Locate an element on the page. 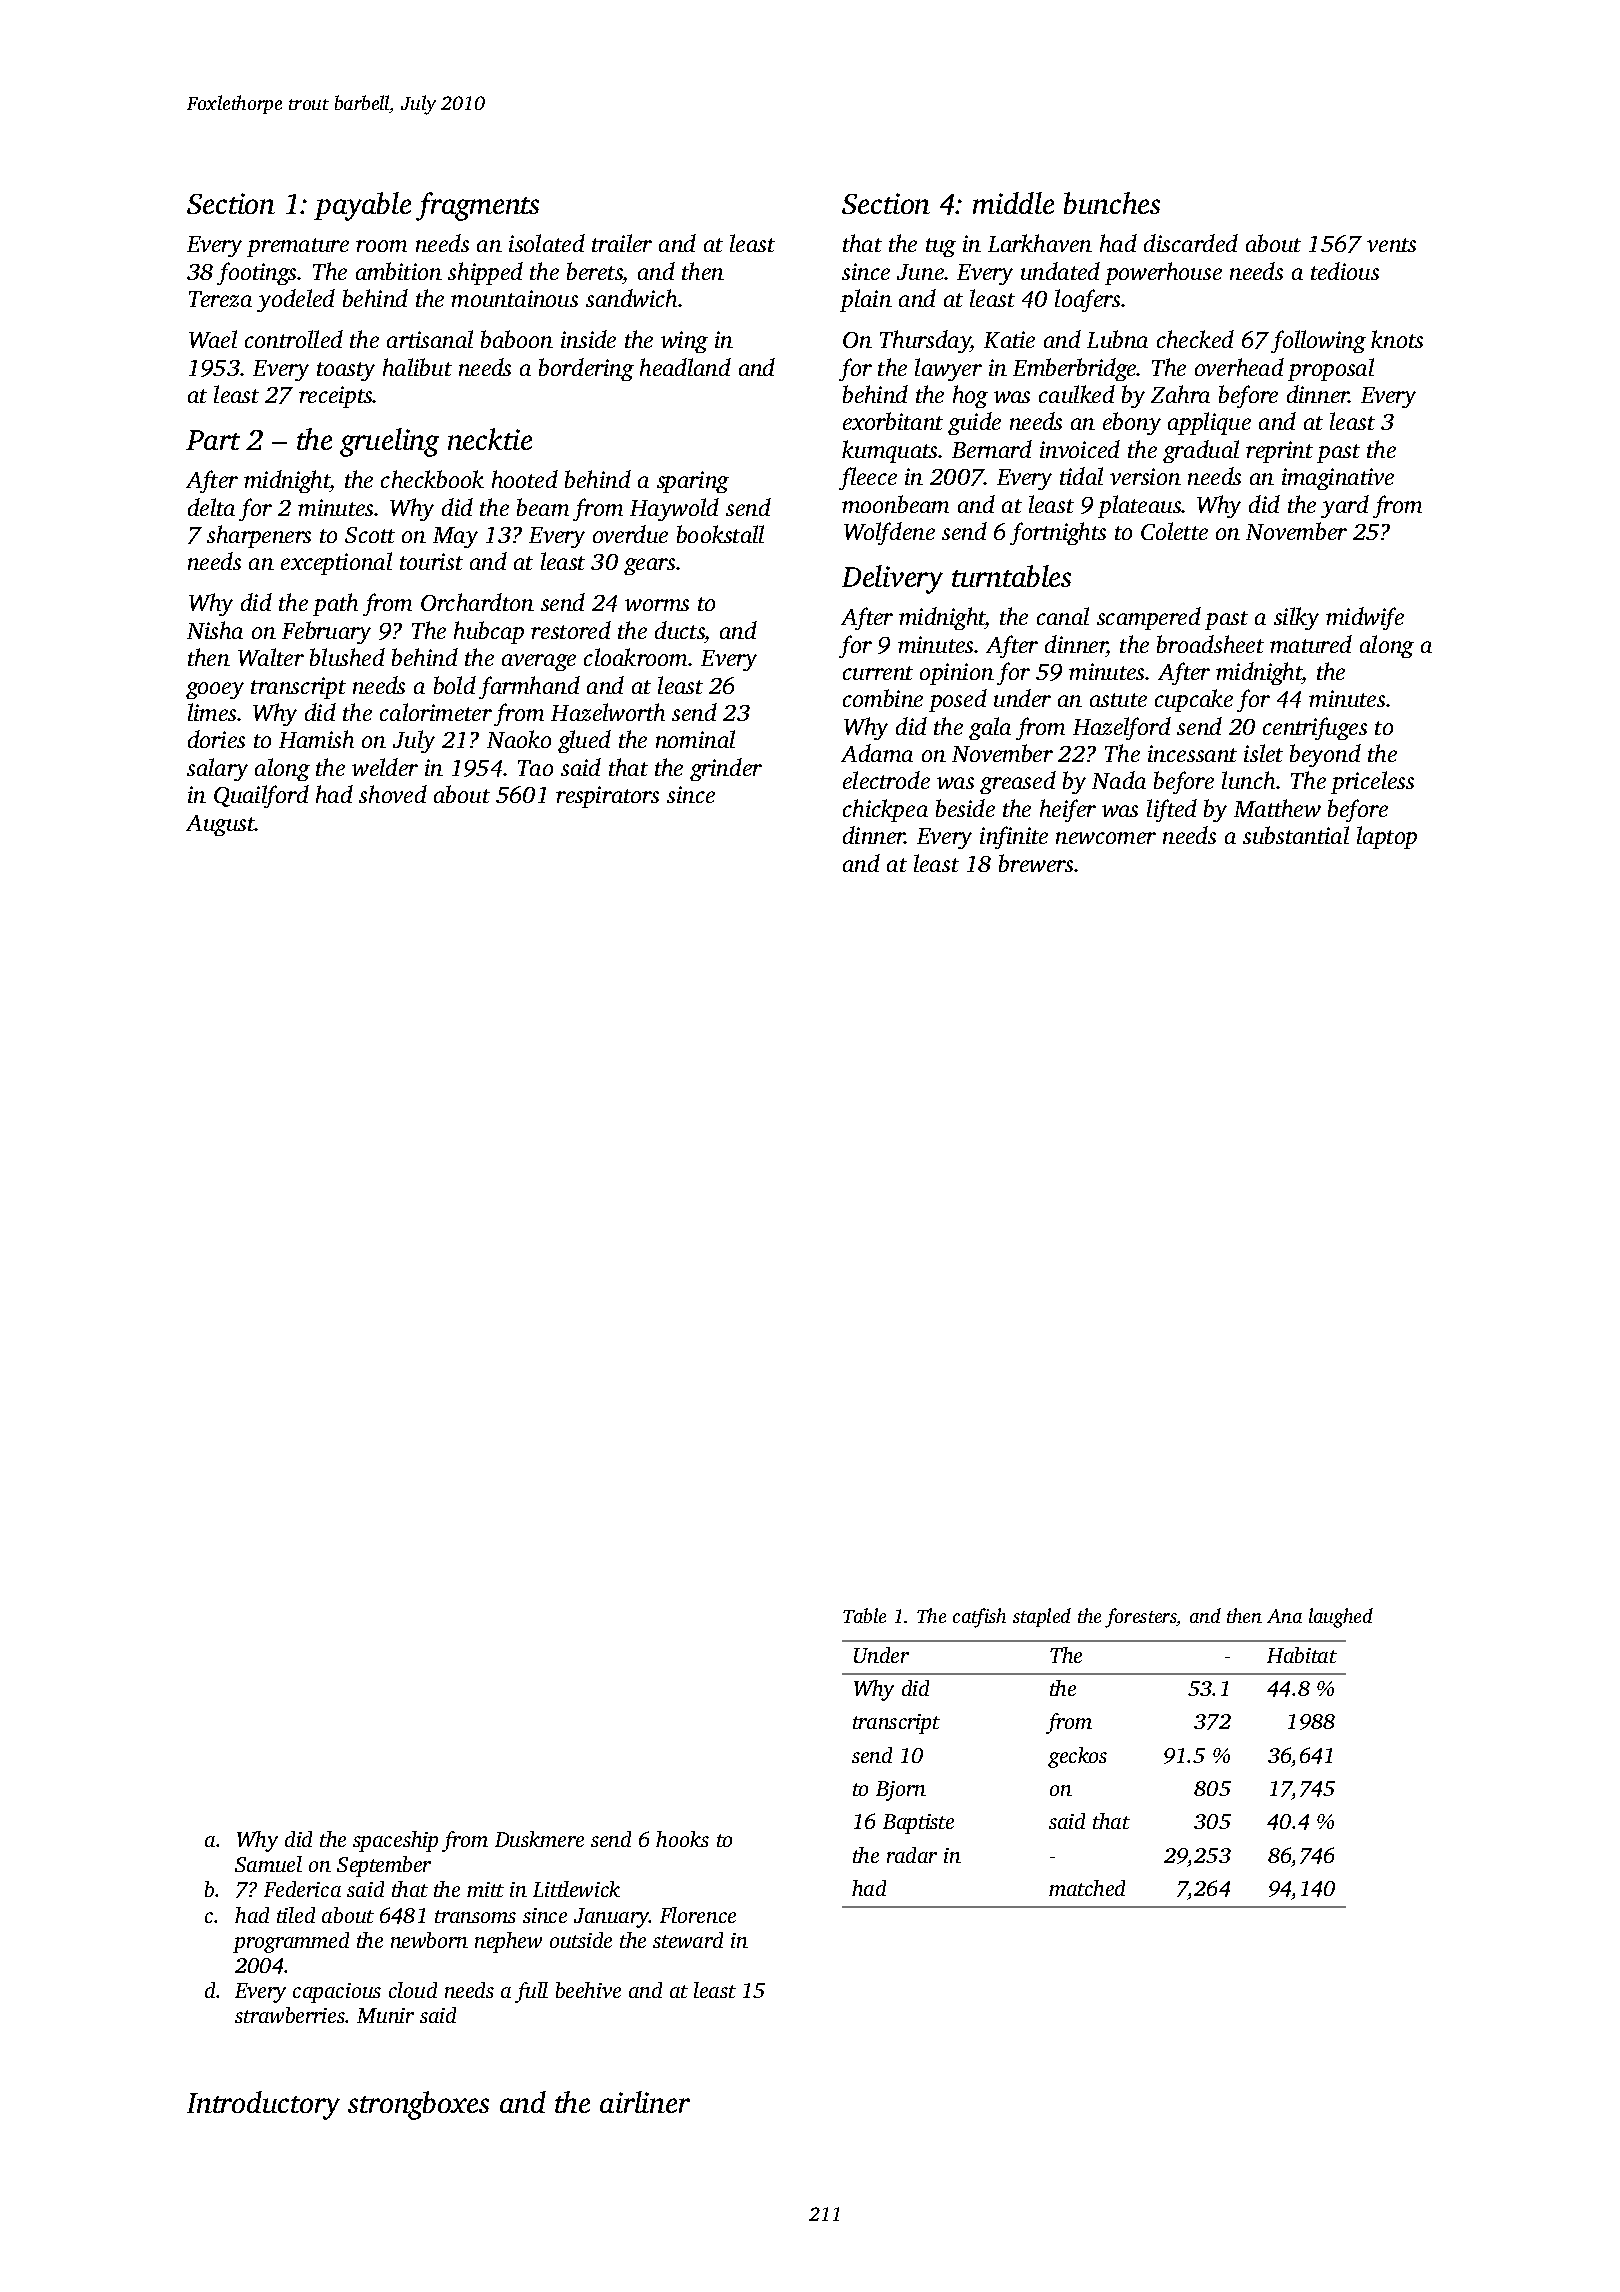  Wael is located at coordinates (213, 339).
